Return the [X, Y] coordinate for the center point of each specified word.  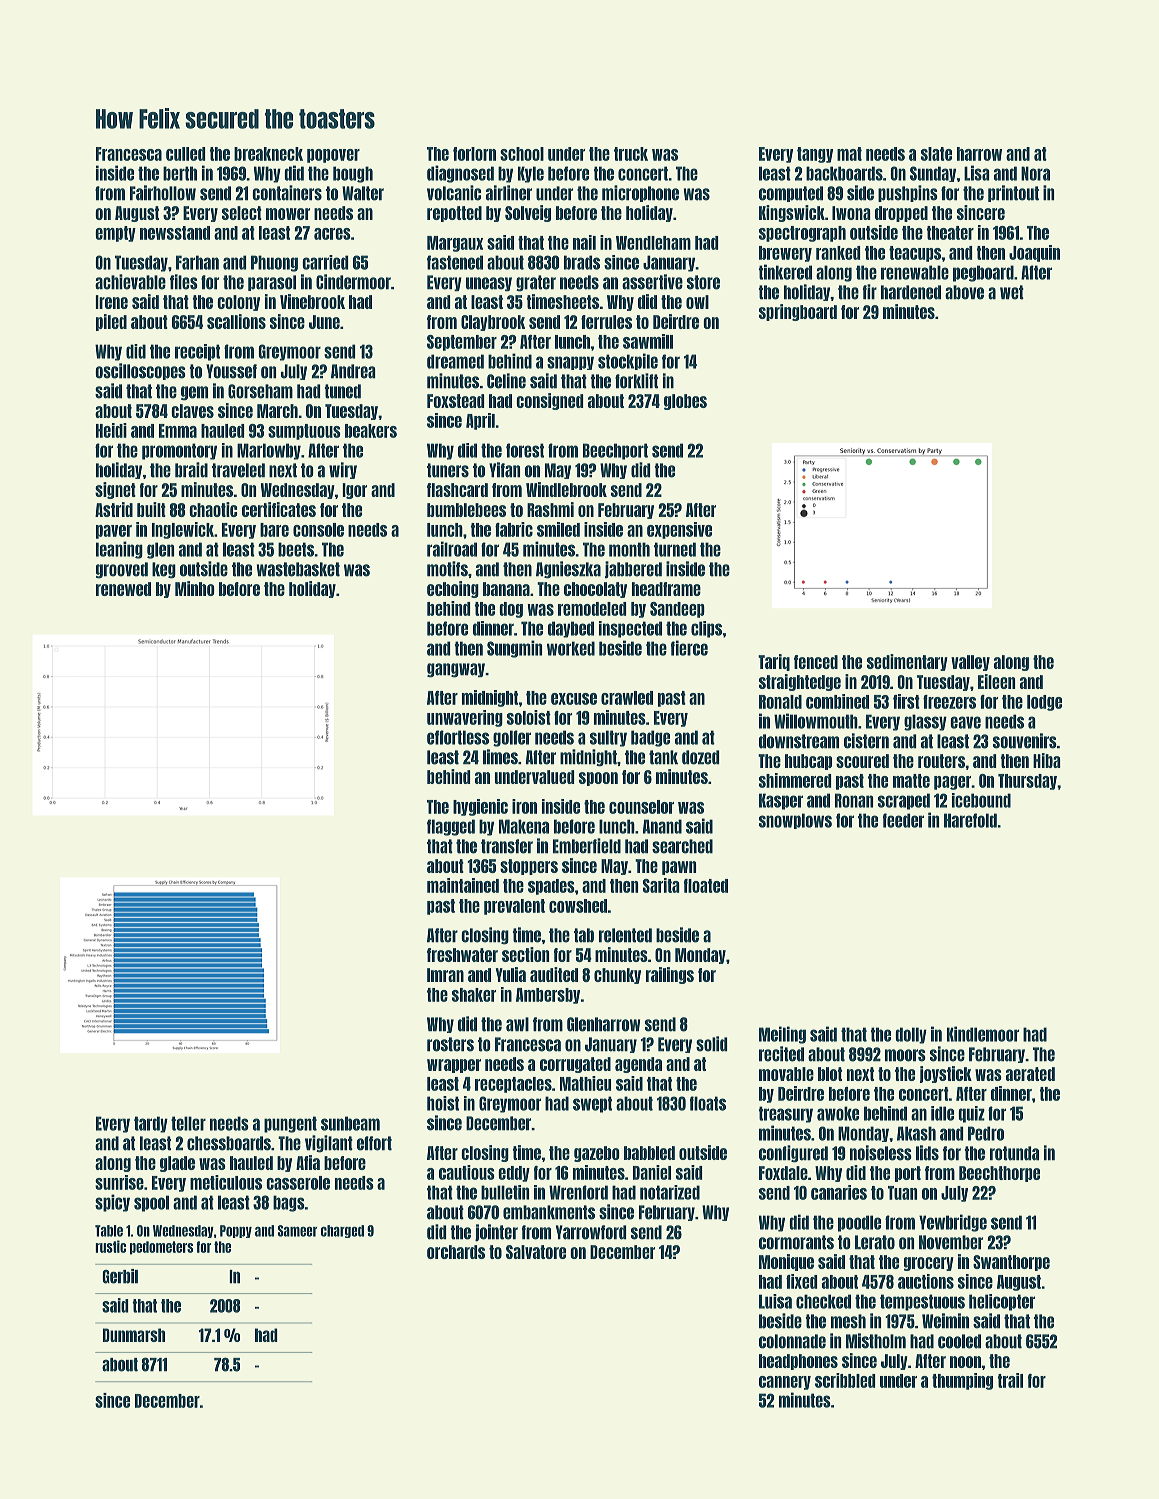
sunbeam [350, 1123]
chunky [617, 976]
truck [631, 154]
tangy [815, 155]
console [318, 530]
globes [685, 402]
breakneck [268, 154]
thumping [962, 1381]
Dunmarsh [134, 1335]
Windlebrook [566, 489]
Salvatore [536, 1252]
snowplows [795, 821]
